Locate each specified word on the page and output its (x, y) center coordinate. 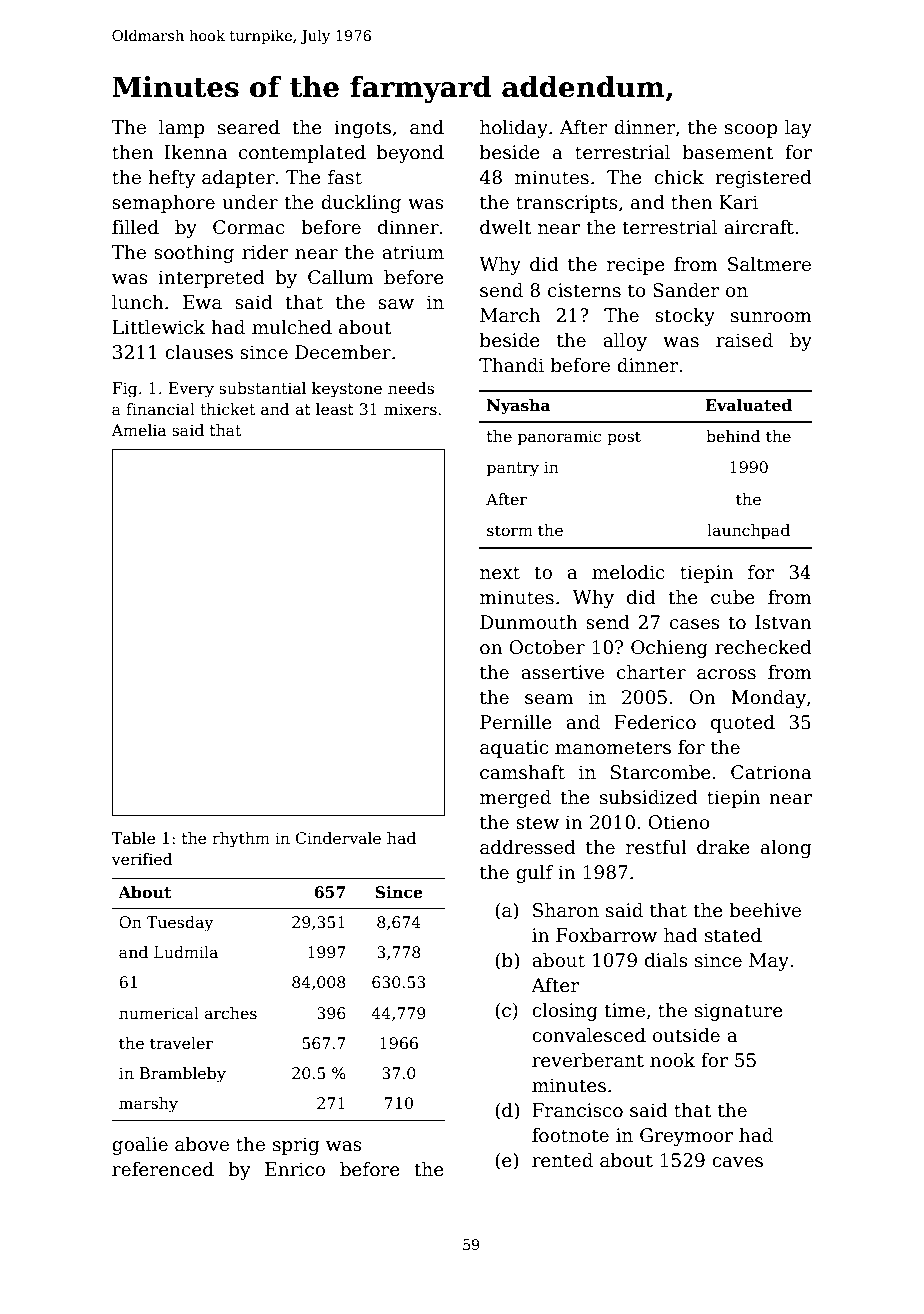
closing (565, 1012)
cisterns (584, 290)
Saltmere (769, 264)
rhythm (241, 840)
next (500, 573)
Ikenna (196, 152)
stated (733, 935)
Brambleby (183, 1075)
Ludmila (186, 952)
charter (651, 672)
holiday (514, 129)
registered (763, 179)
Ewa (202, 302)
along (786, 849)
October (547, 647)
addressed (528, 847)
